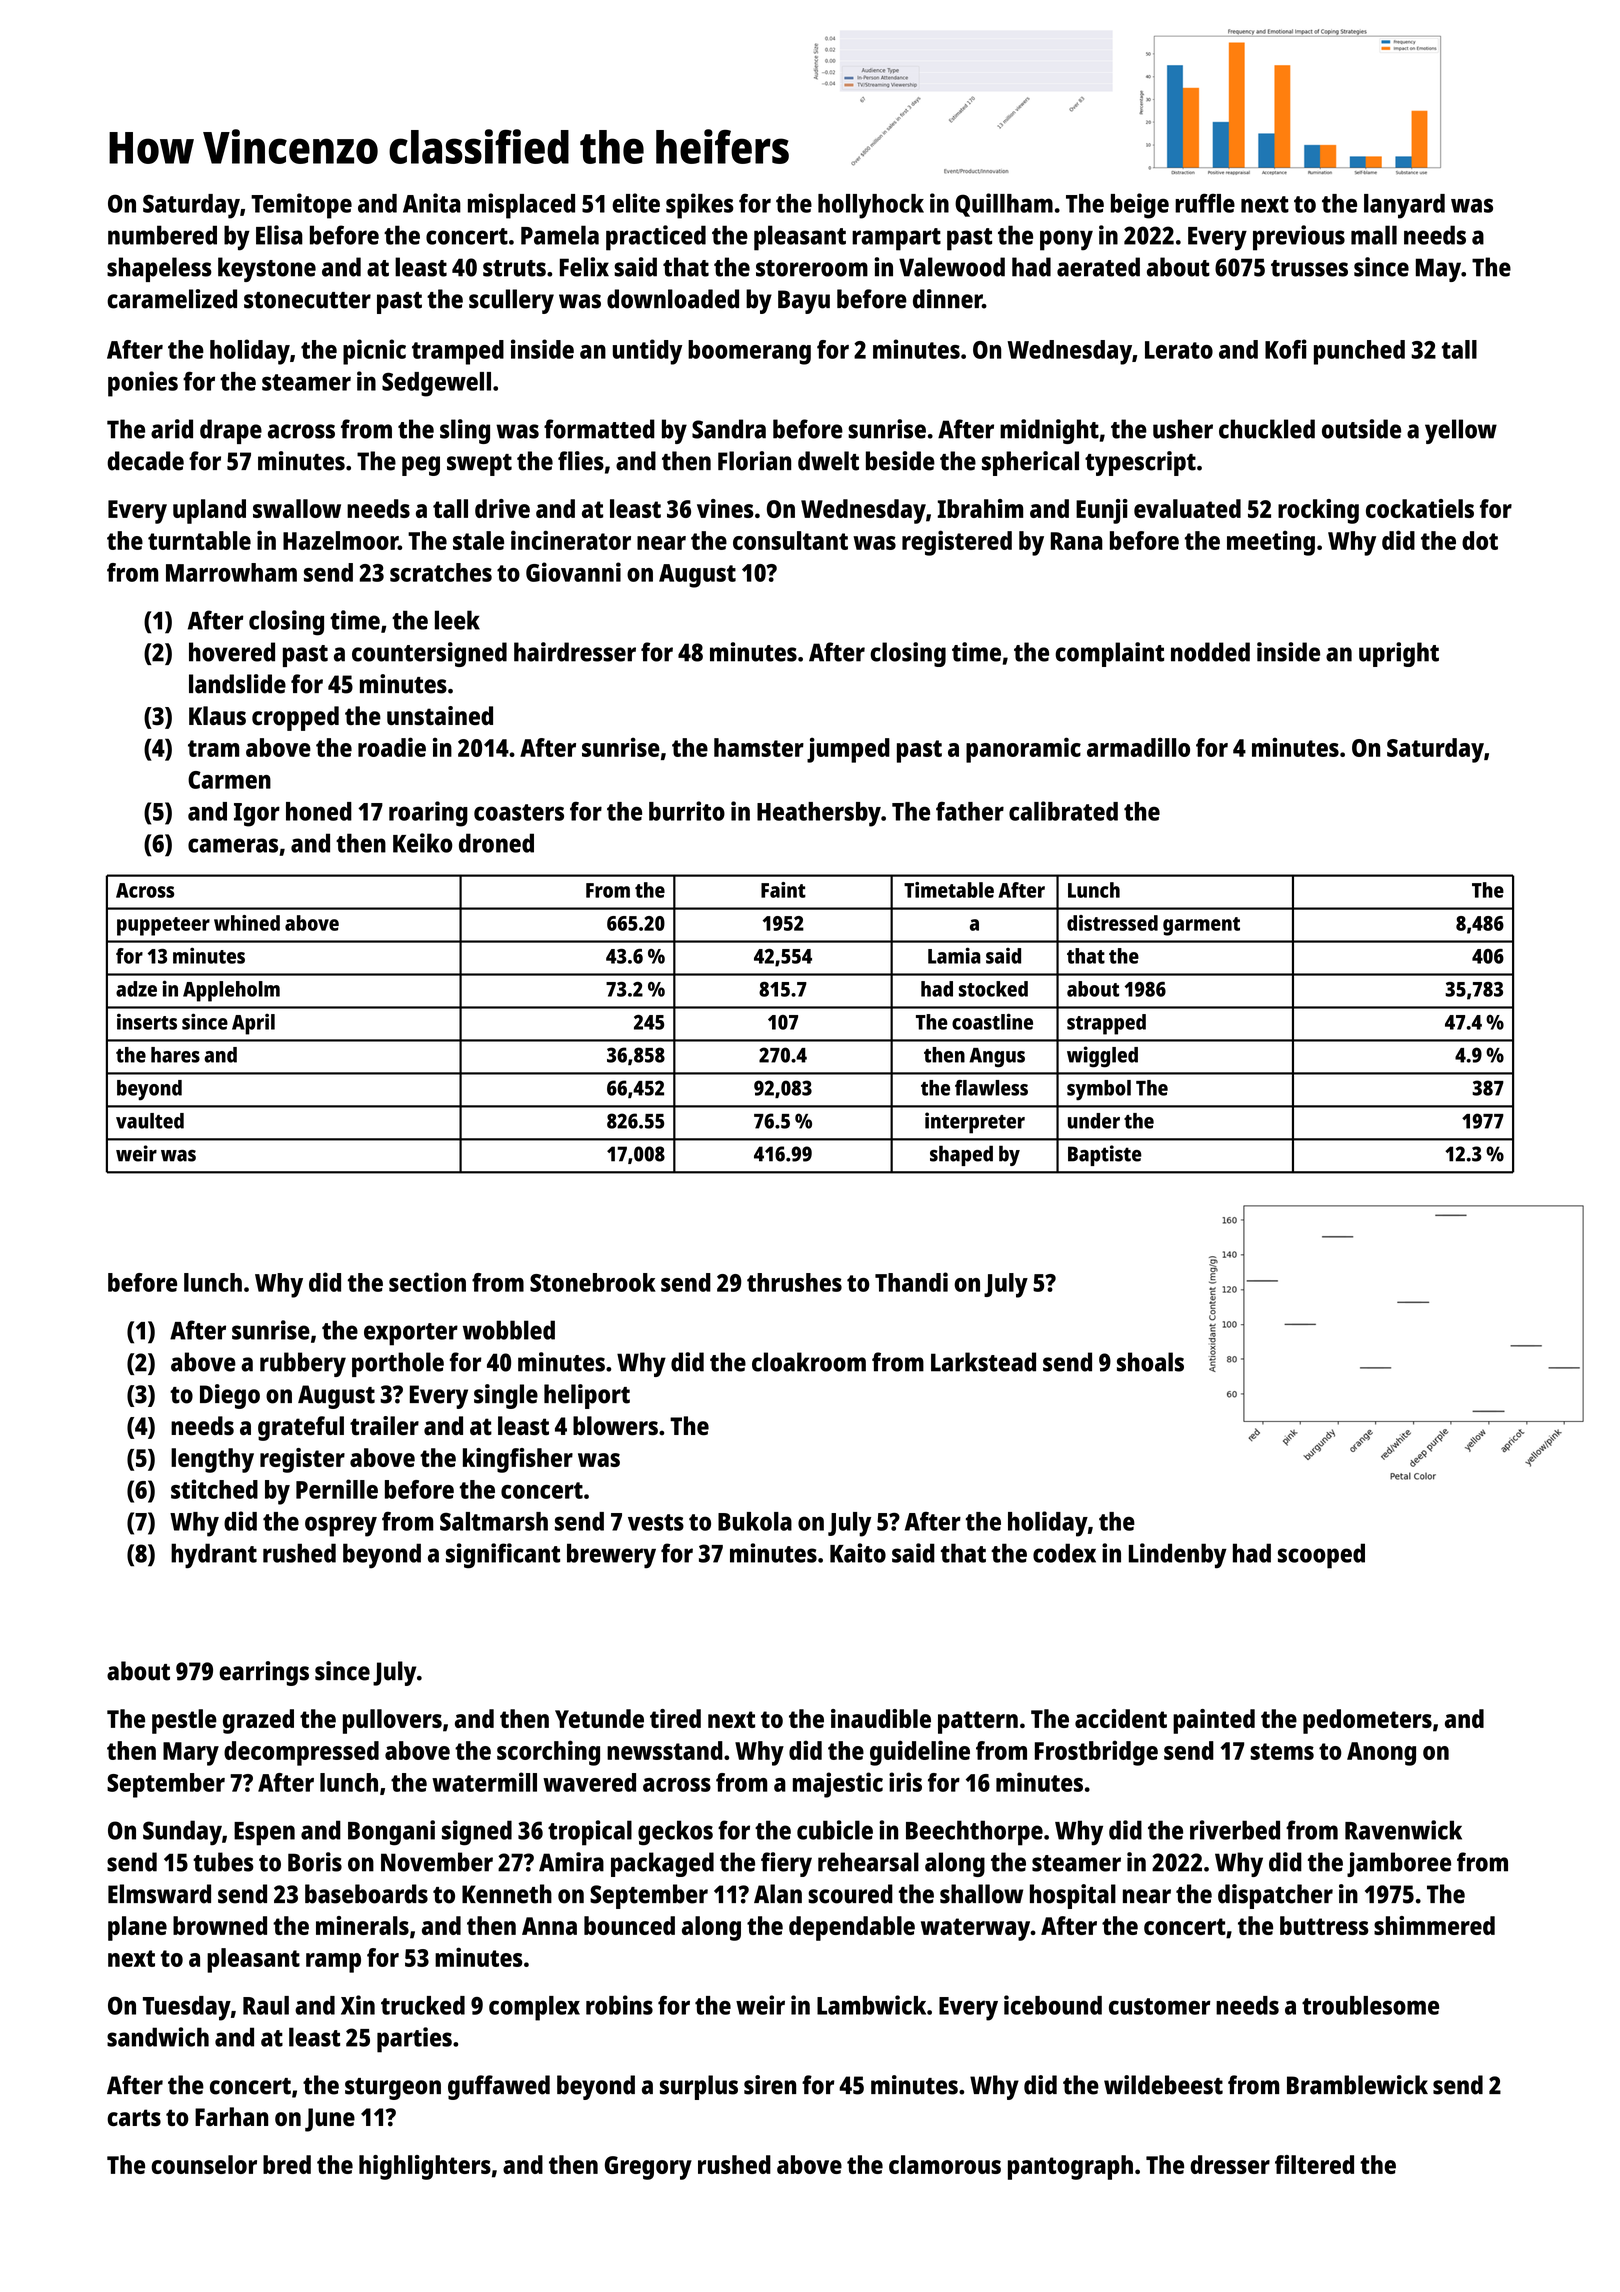 Image resolution: width=1620 pixels, height=2292 pixels. What do you see at coordinates (648, 2168) in the screenshot?
I see `Gregory` at bounding box center [648, 2168].
